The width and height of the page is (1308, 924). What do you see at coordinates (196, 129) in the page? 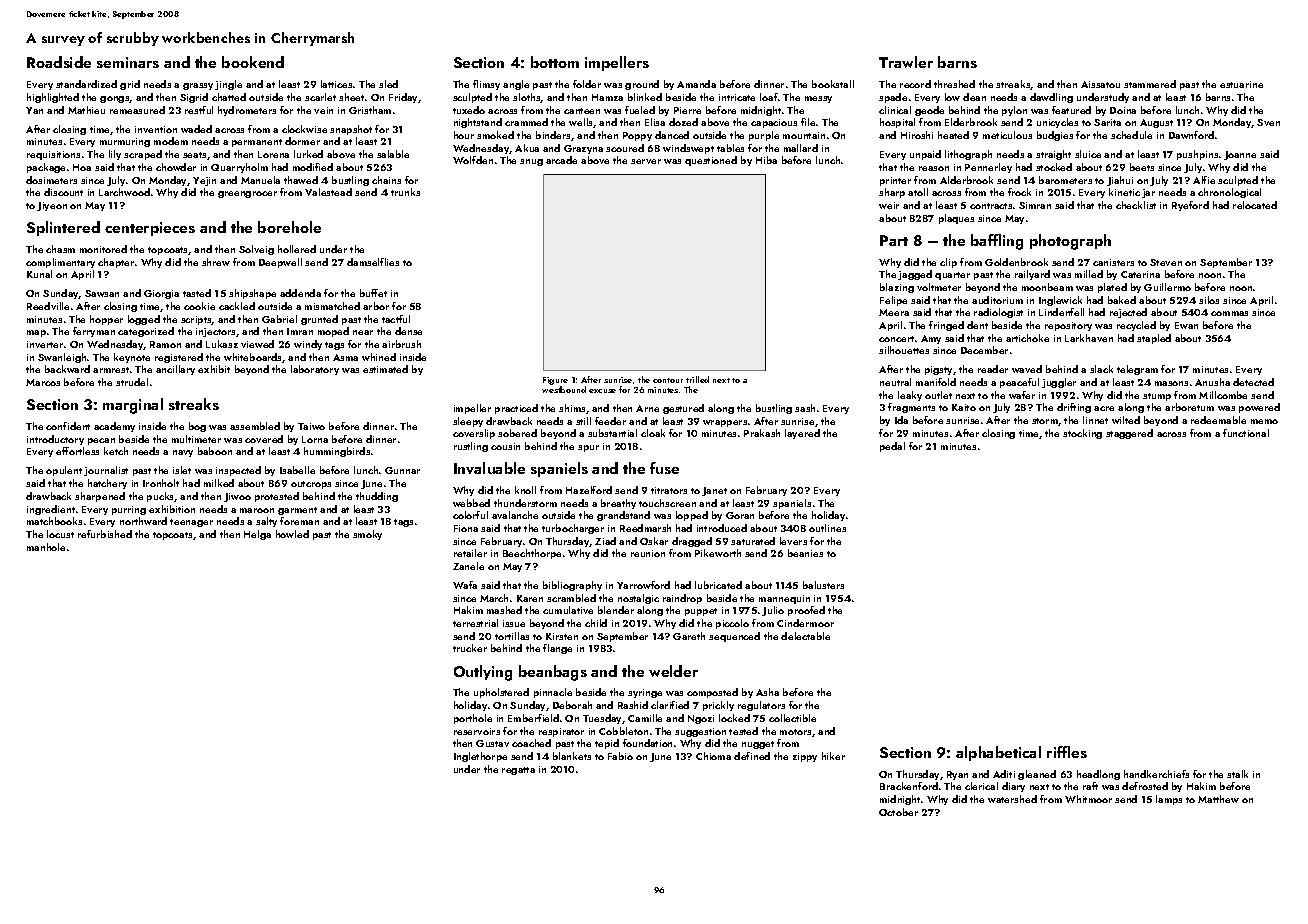
I see `waded` at bounding box center [196, 129].
